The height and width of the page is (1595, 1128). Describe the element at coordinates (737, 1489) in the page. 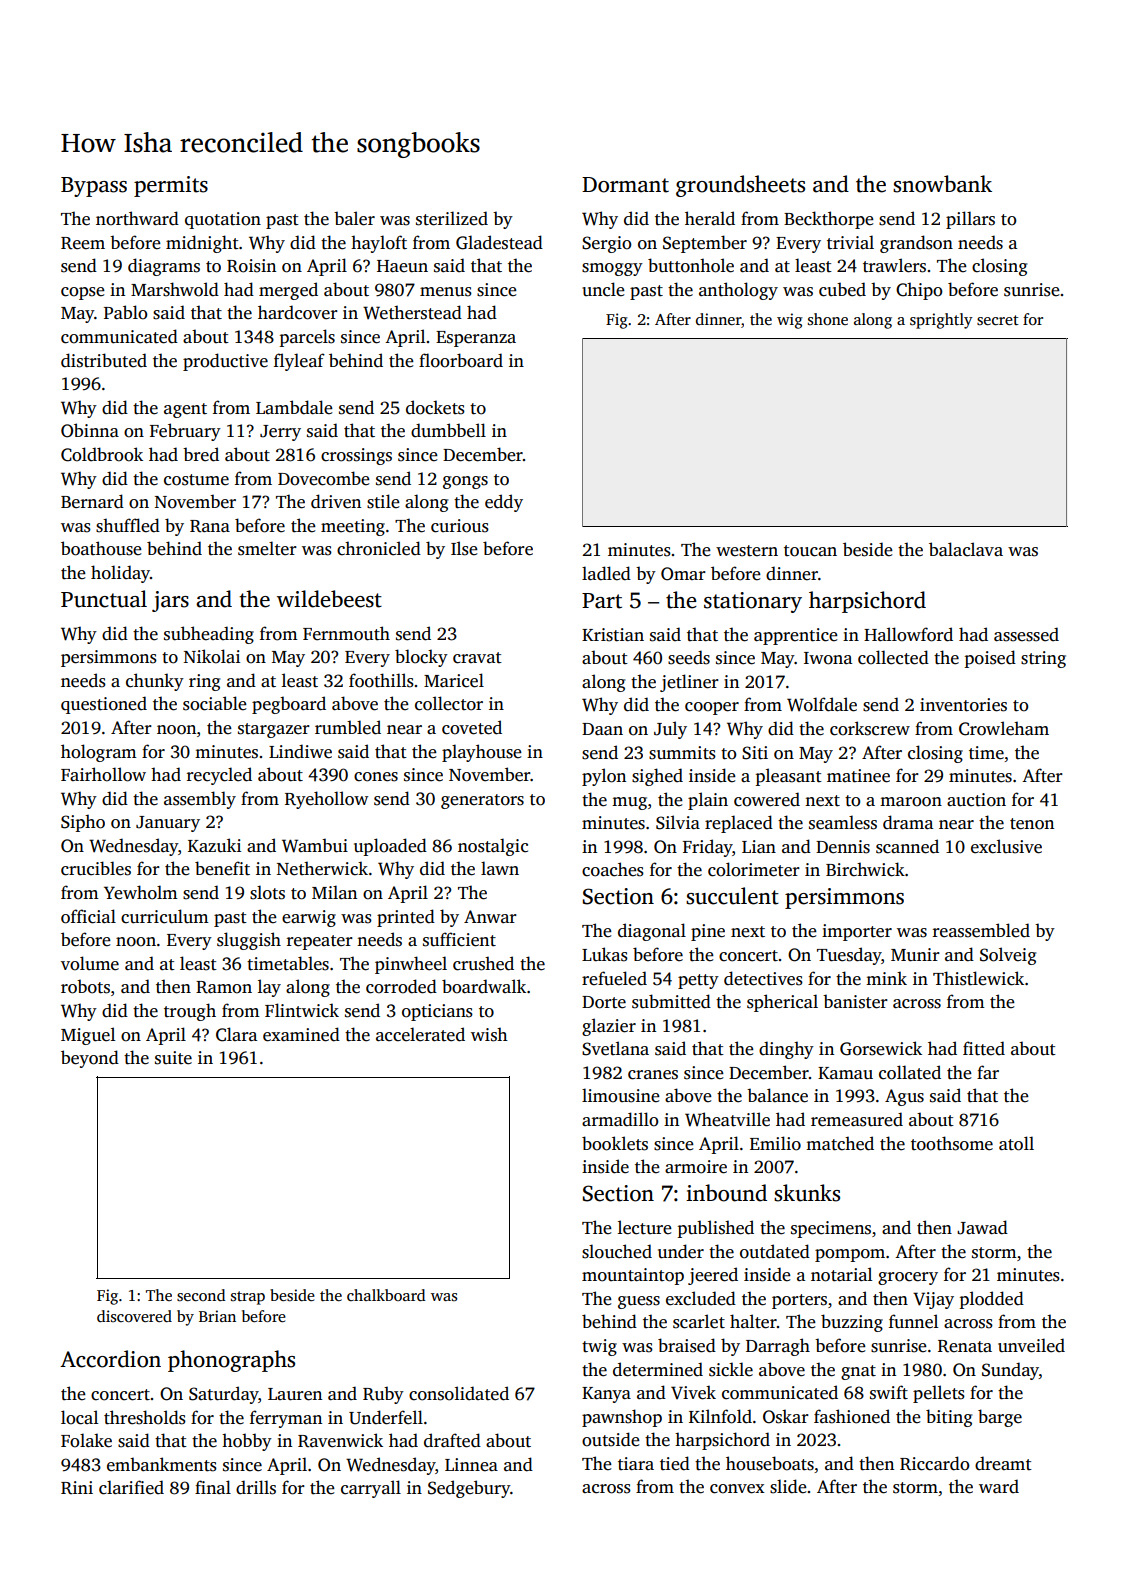

I see `convex` at that location.
